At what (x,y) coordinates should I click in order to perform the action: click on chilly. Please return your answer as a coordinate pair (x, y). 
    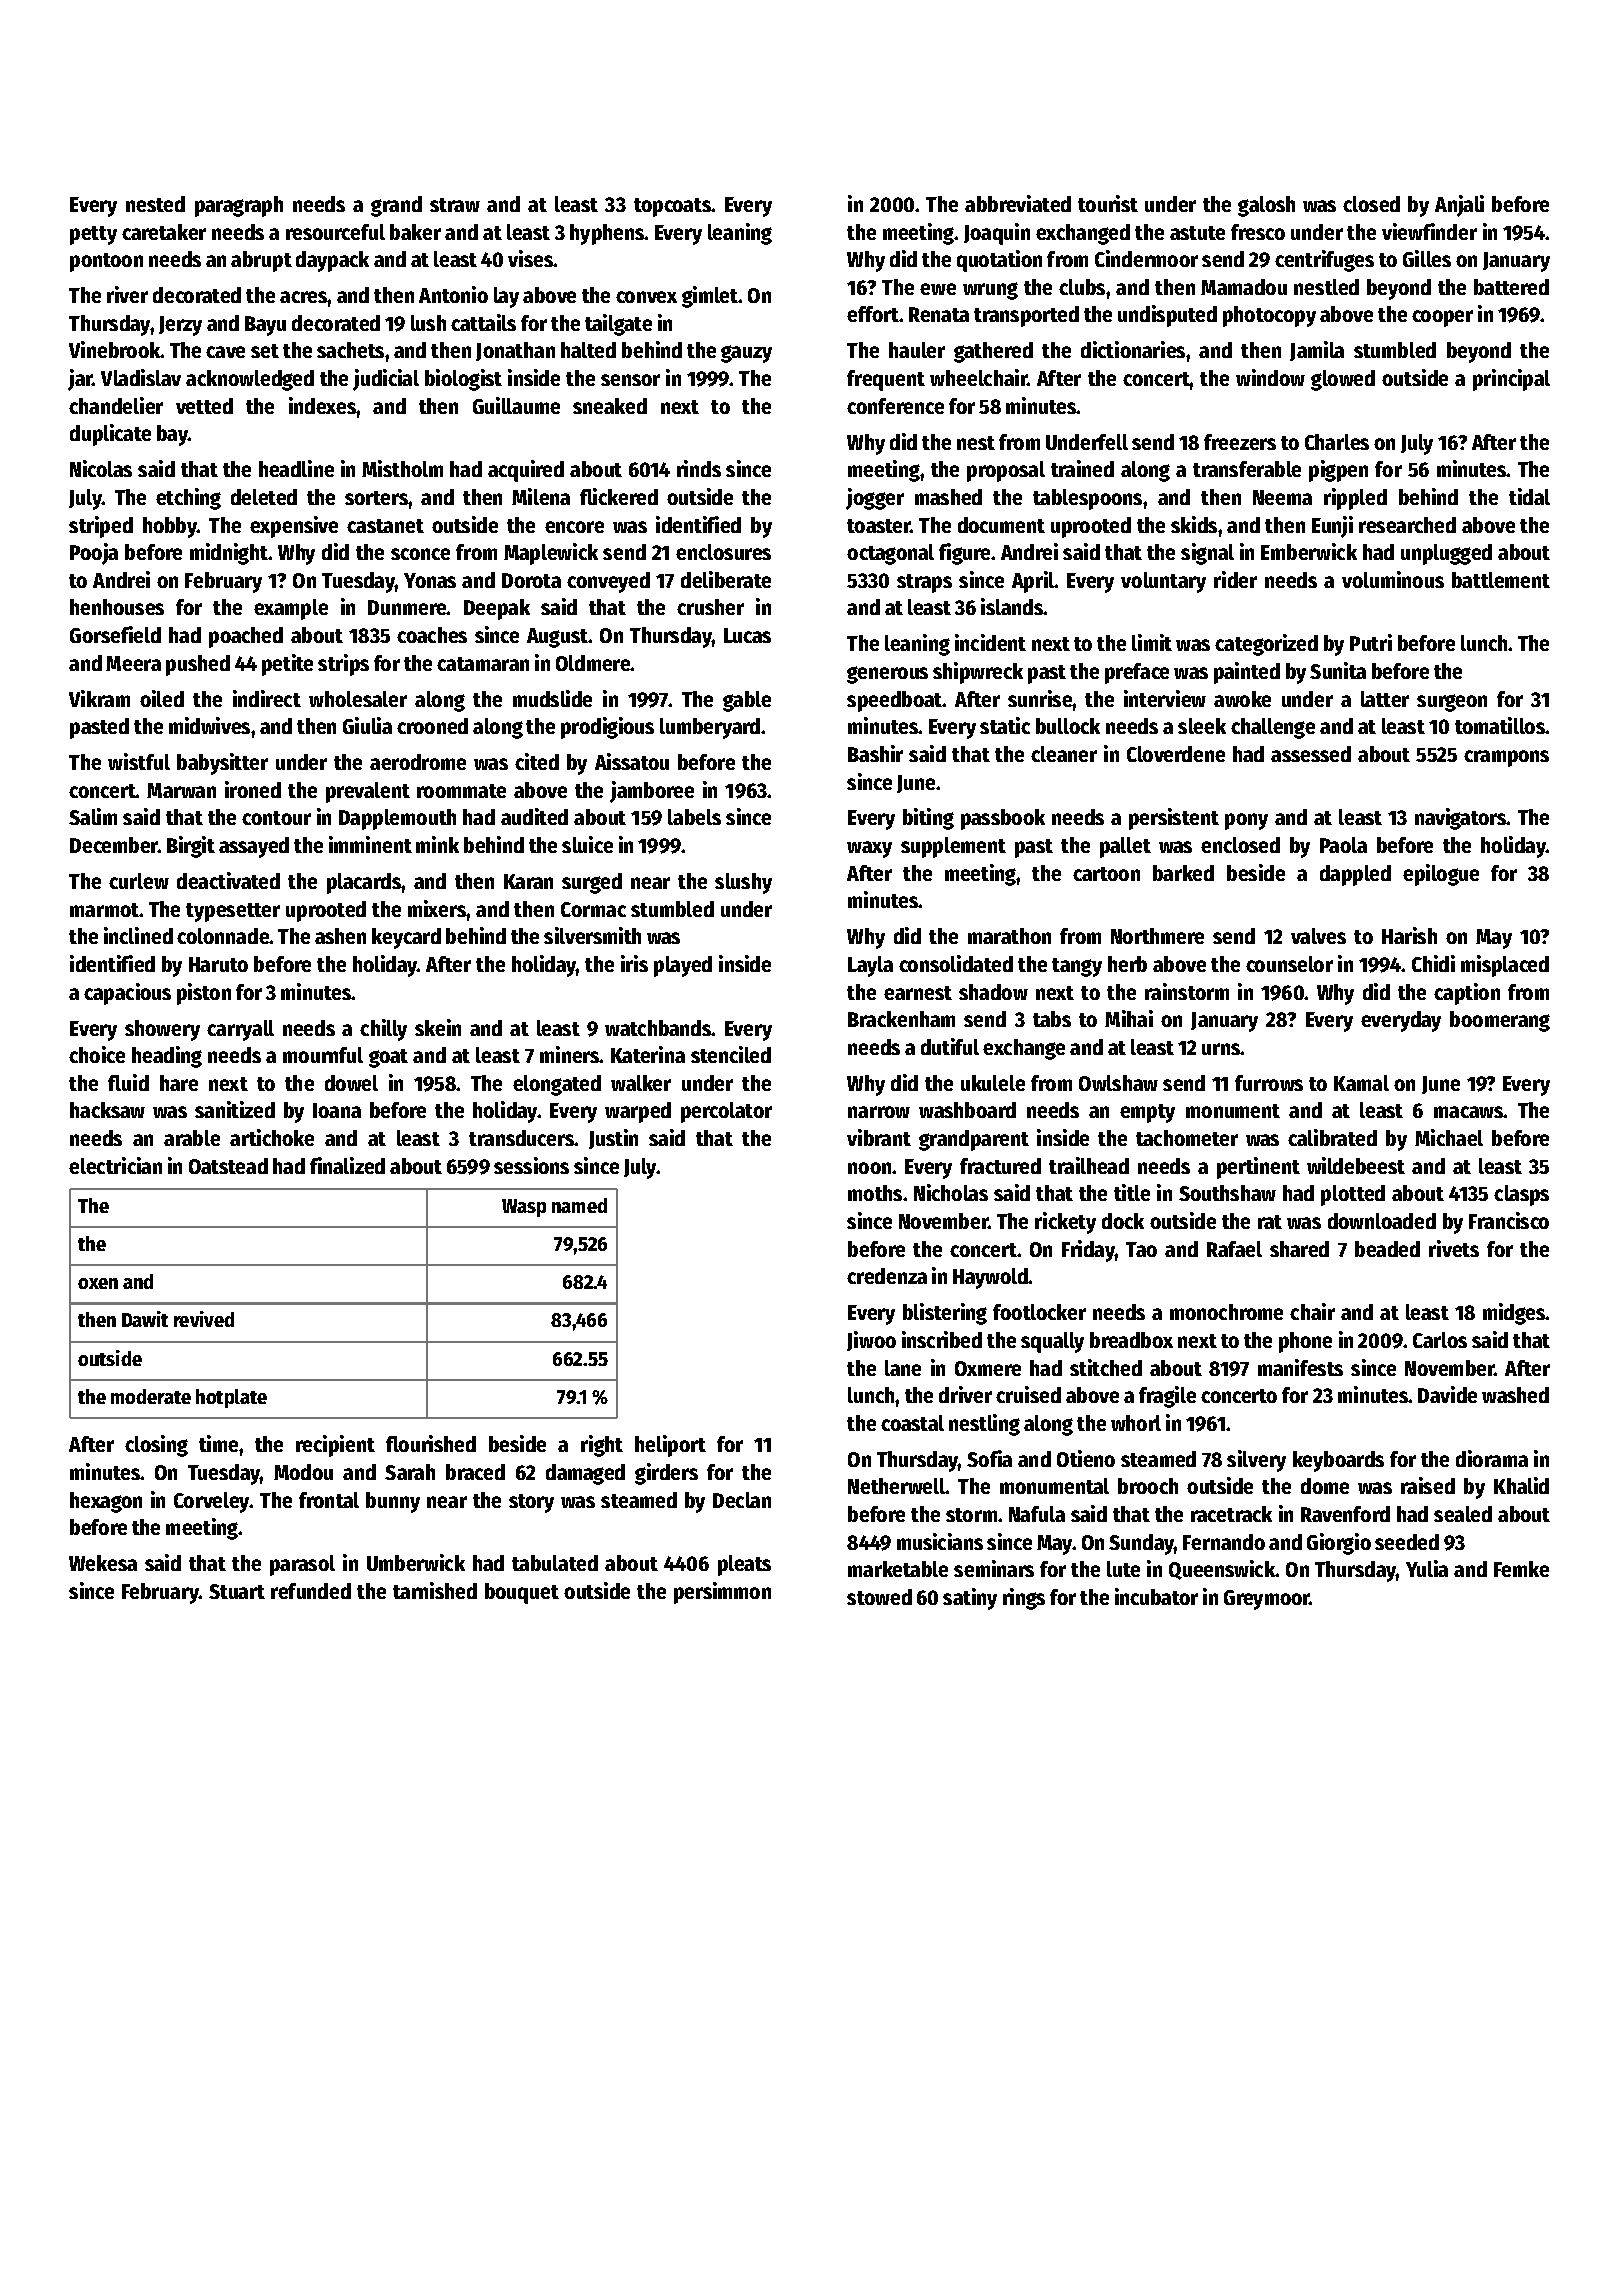
    Looking at the image, I should click on (383, 1030).
